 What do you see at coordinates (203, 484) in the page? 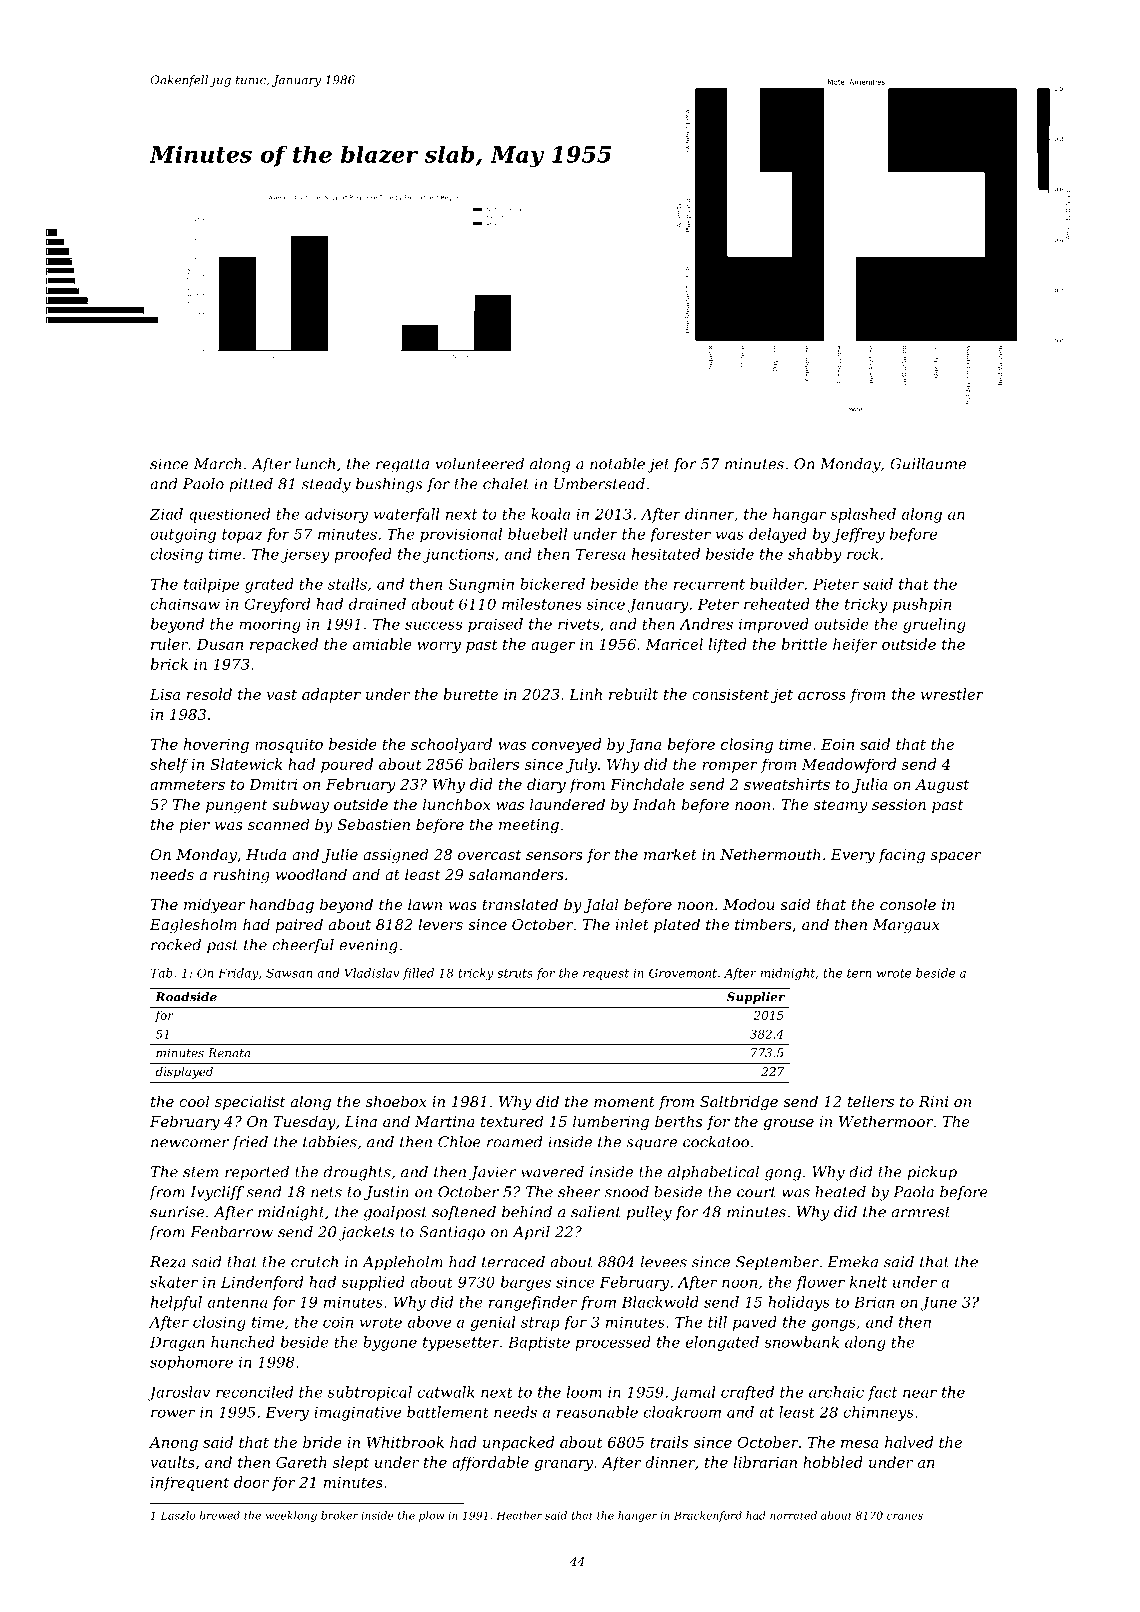
I see `Paolo` at bounding box center [203, 484].
